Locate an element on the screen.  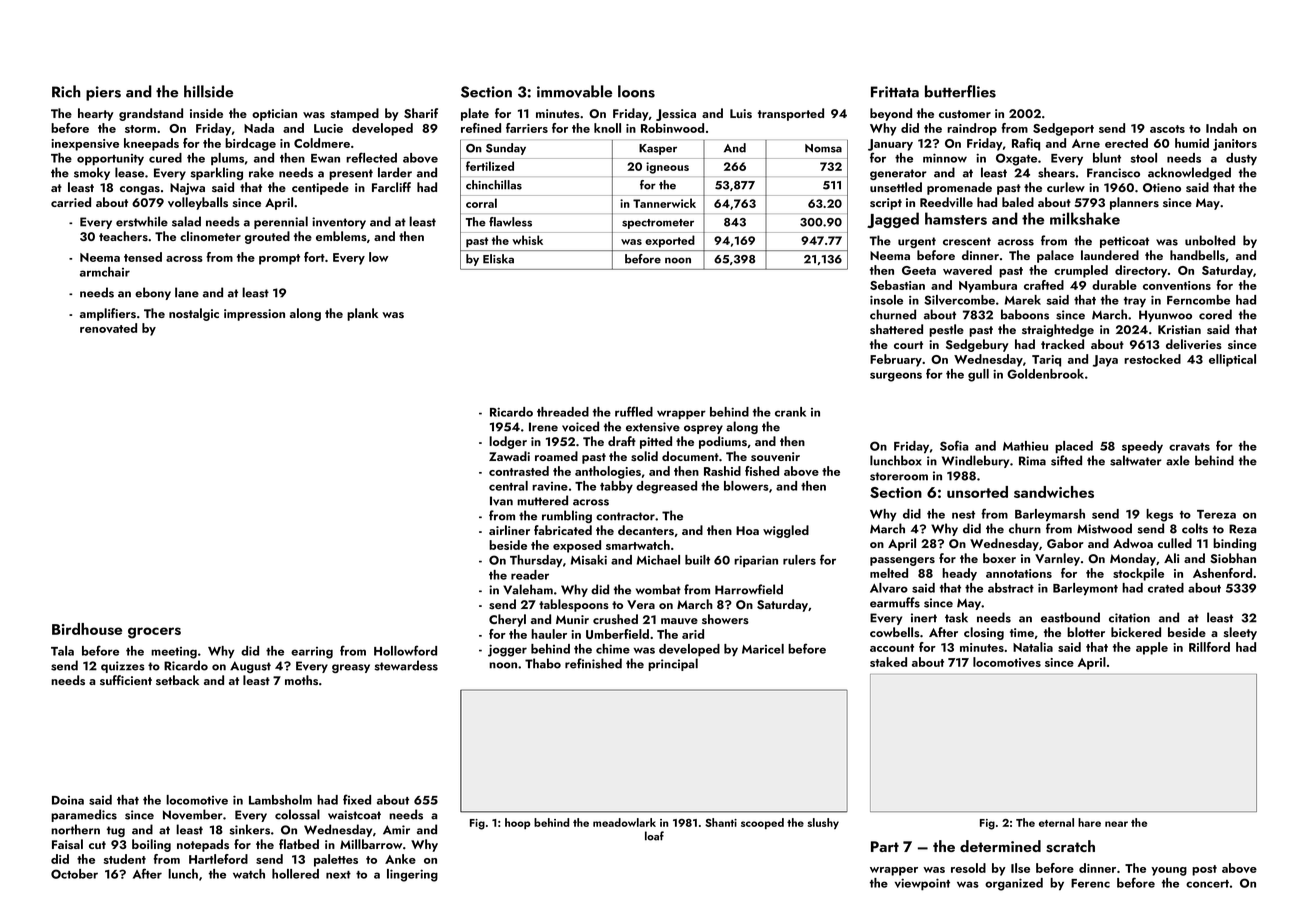
Ivan is located at coordinates (501, 501).
